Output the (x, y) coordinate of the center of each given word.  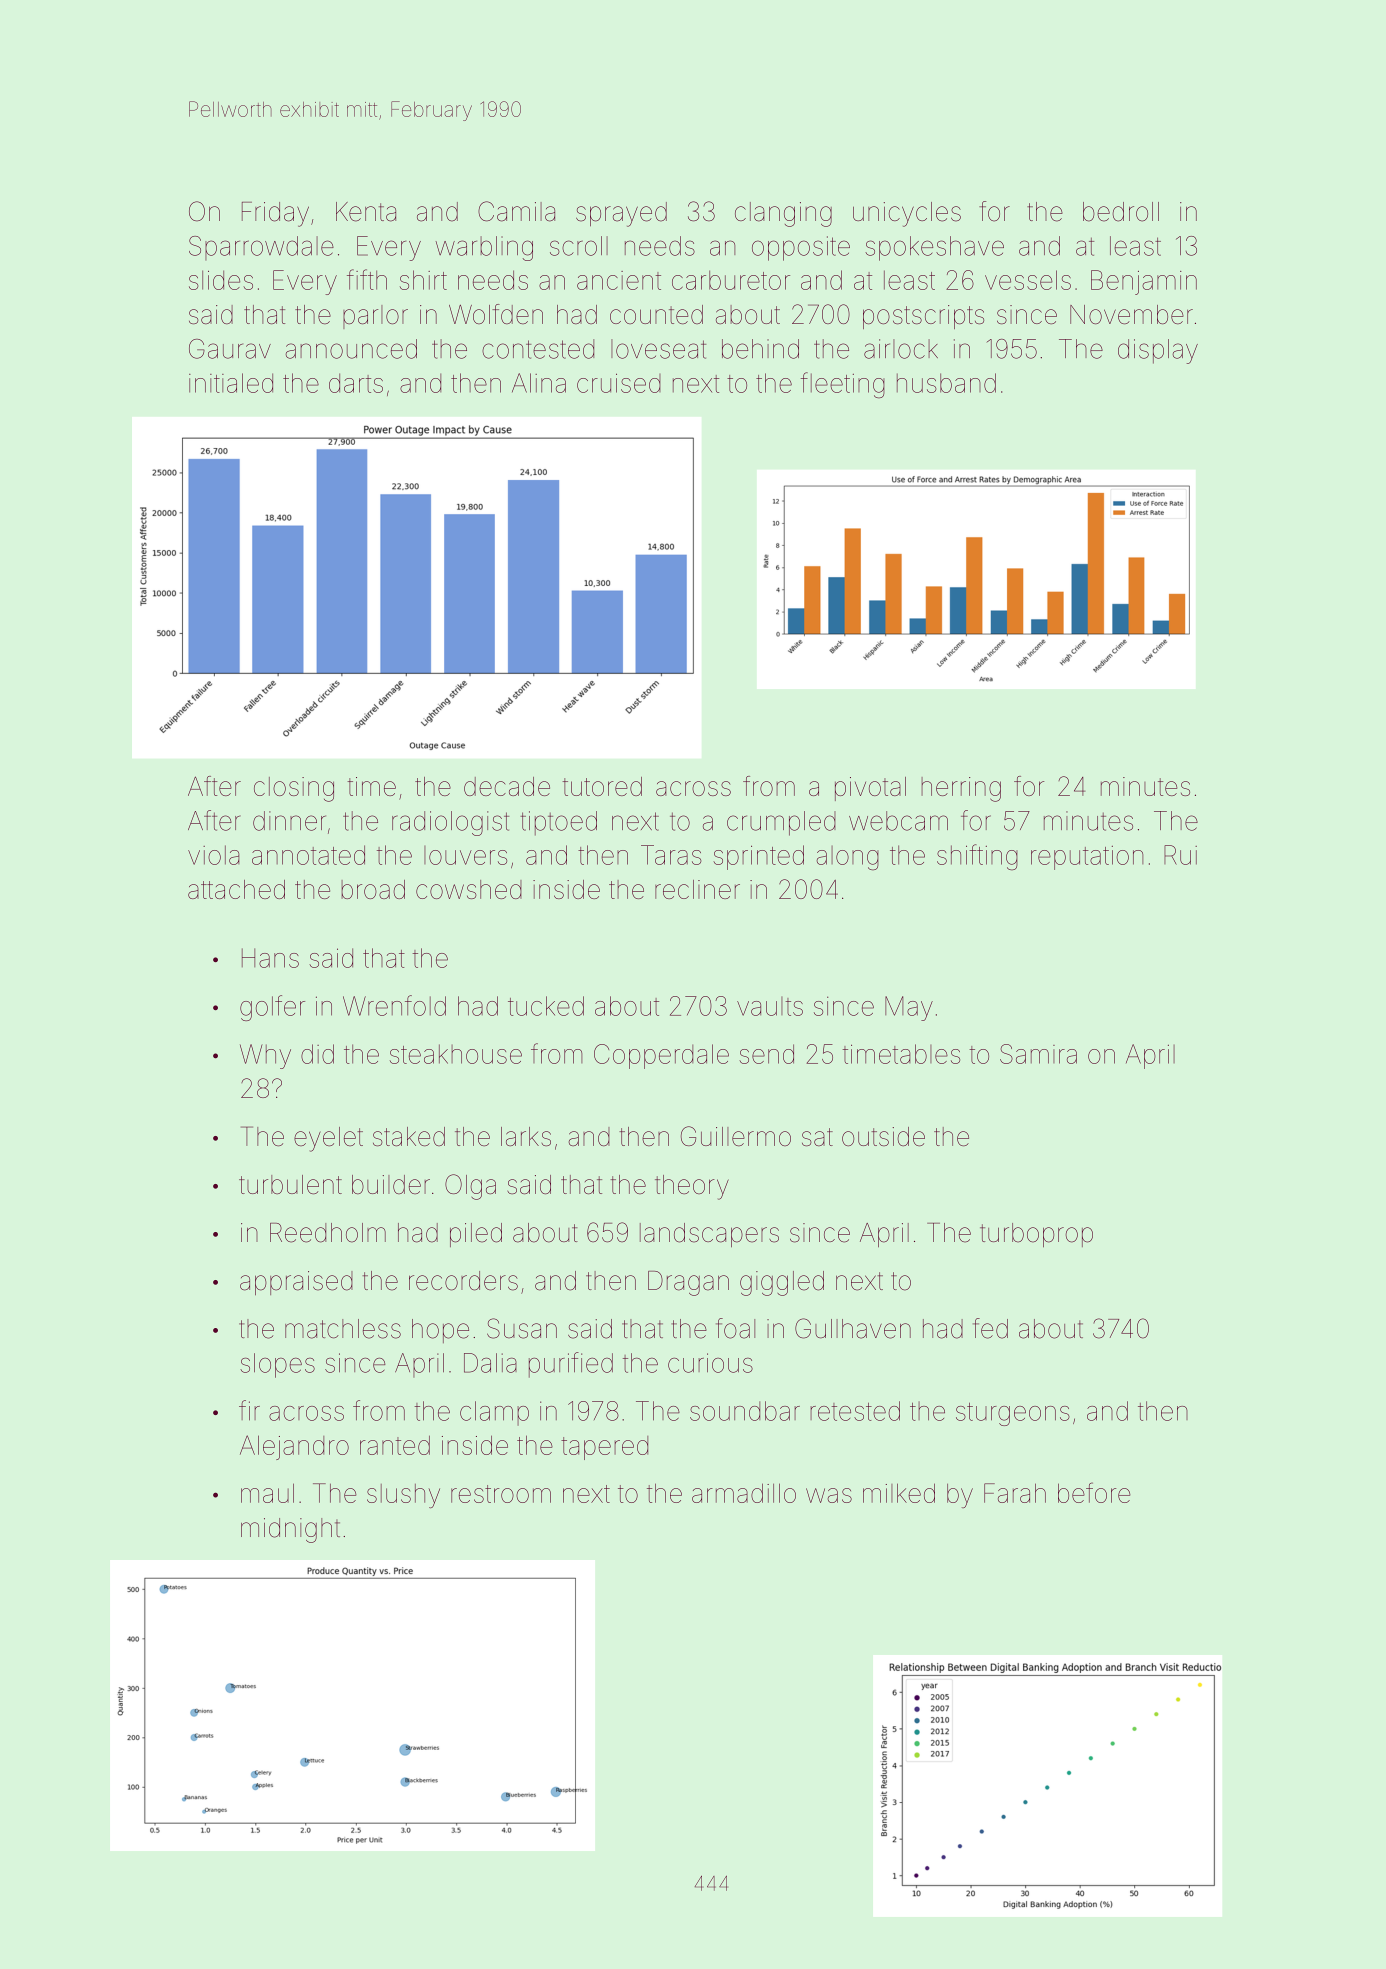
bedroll (1121, 212)
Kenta (366, 212)
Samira (1038, 1054)
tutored (602, 786)
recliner (697, 889)
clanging (783, 214)
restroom (501, 1494)
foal (735, 1328)
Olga (470, 1187)
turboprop (1036, 1235)
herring (961, 789)
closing (294, 789)
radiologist (450, 823)
